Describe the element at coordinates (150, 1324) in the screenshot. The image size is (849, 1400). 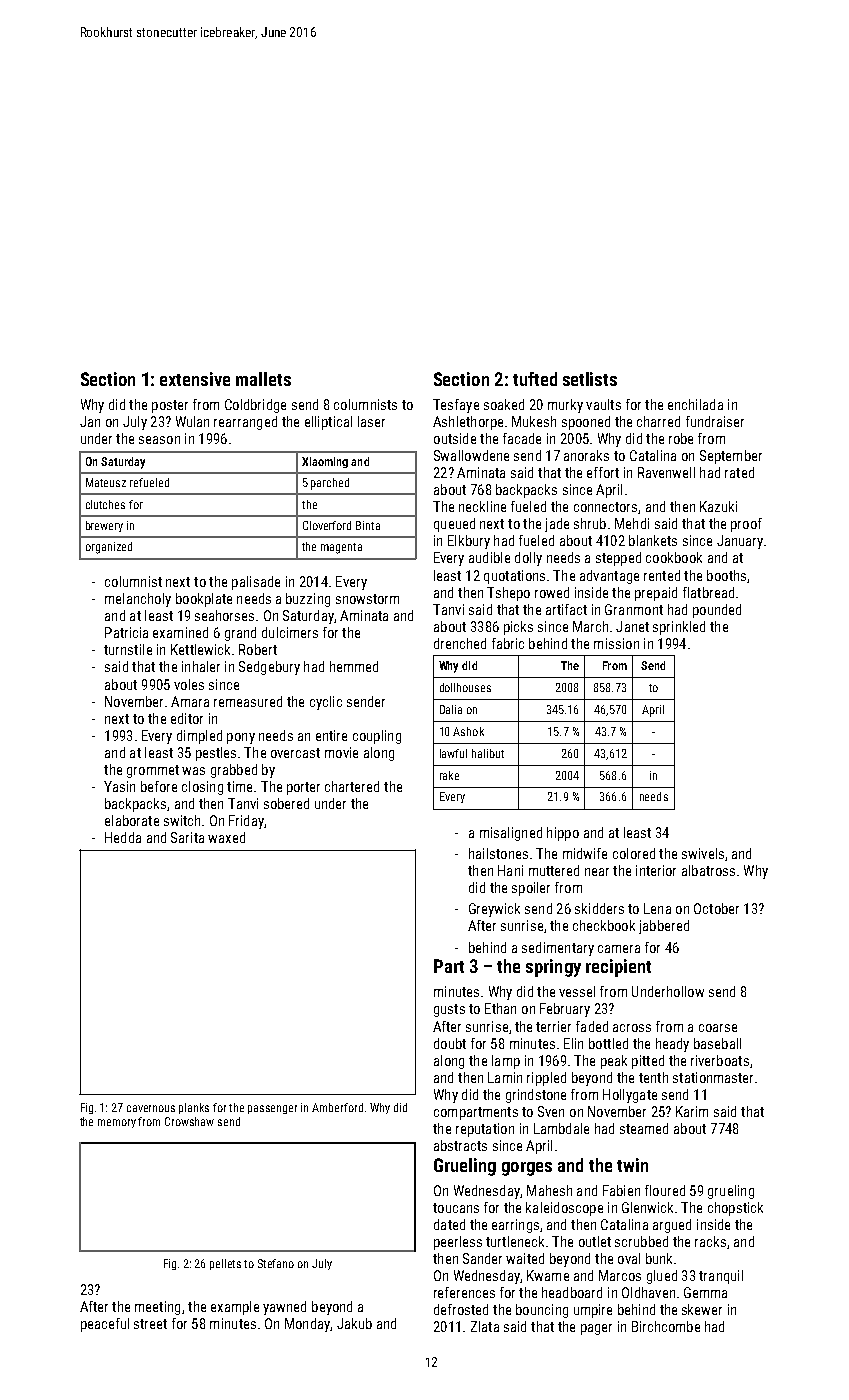
I see `street` at that location.
